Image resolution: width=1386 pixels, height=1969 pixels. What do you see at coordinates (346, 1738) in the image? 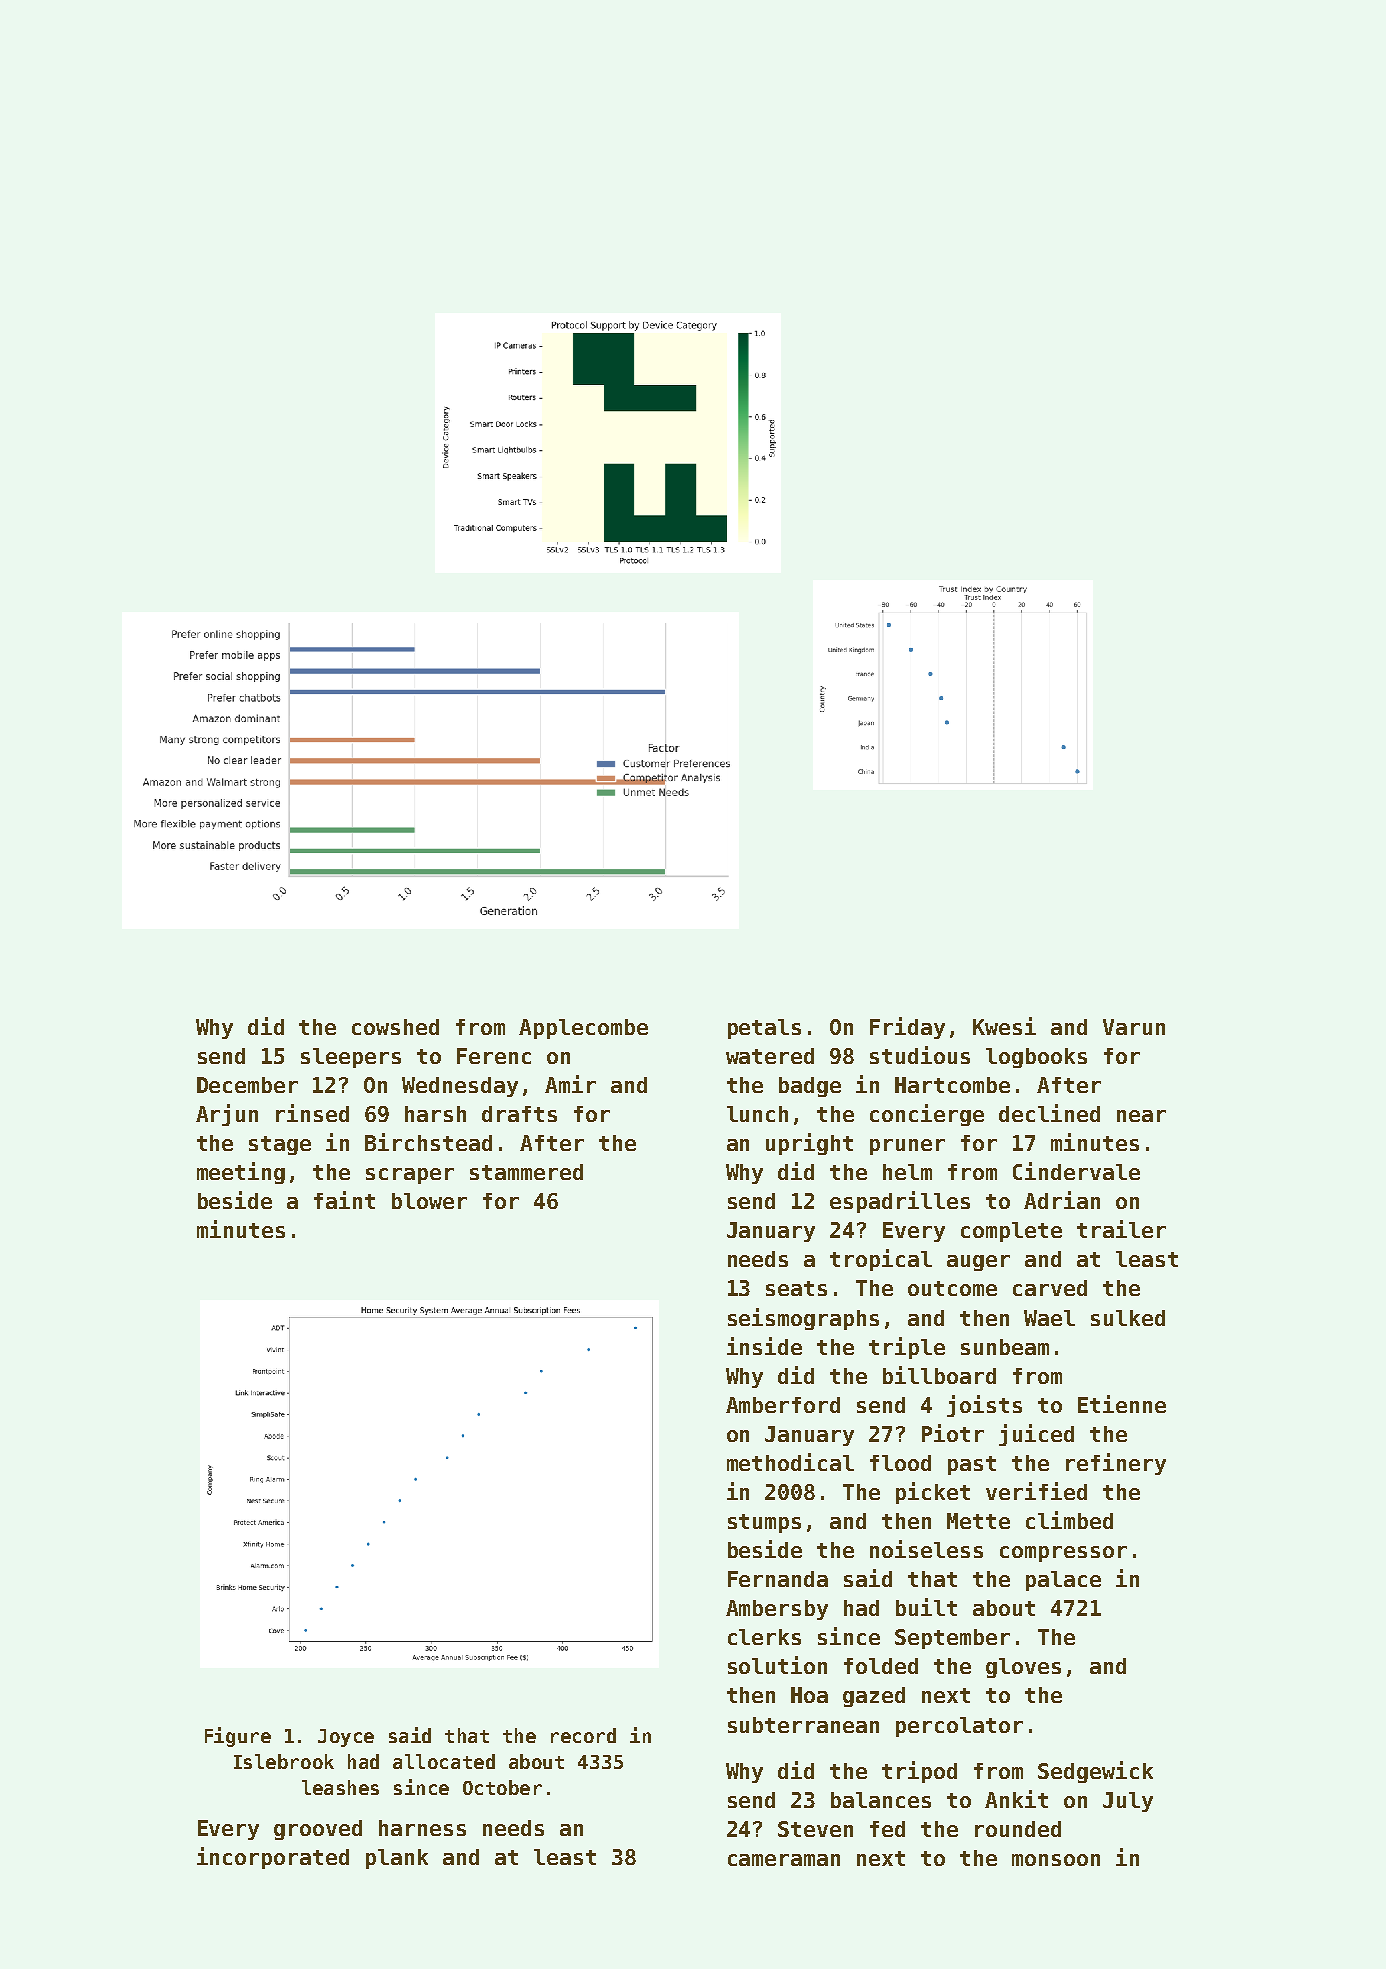
I see `Joyce` at bounding box center [346, 1738].
